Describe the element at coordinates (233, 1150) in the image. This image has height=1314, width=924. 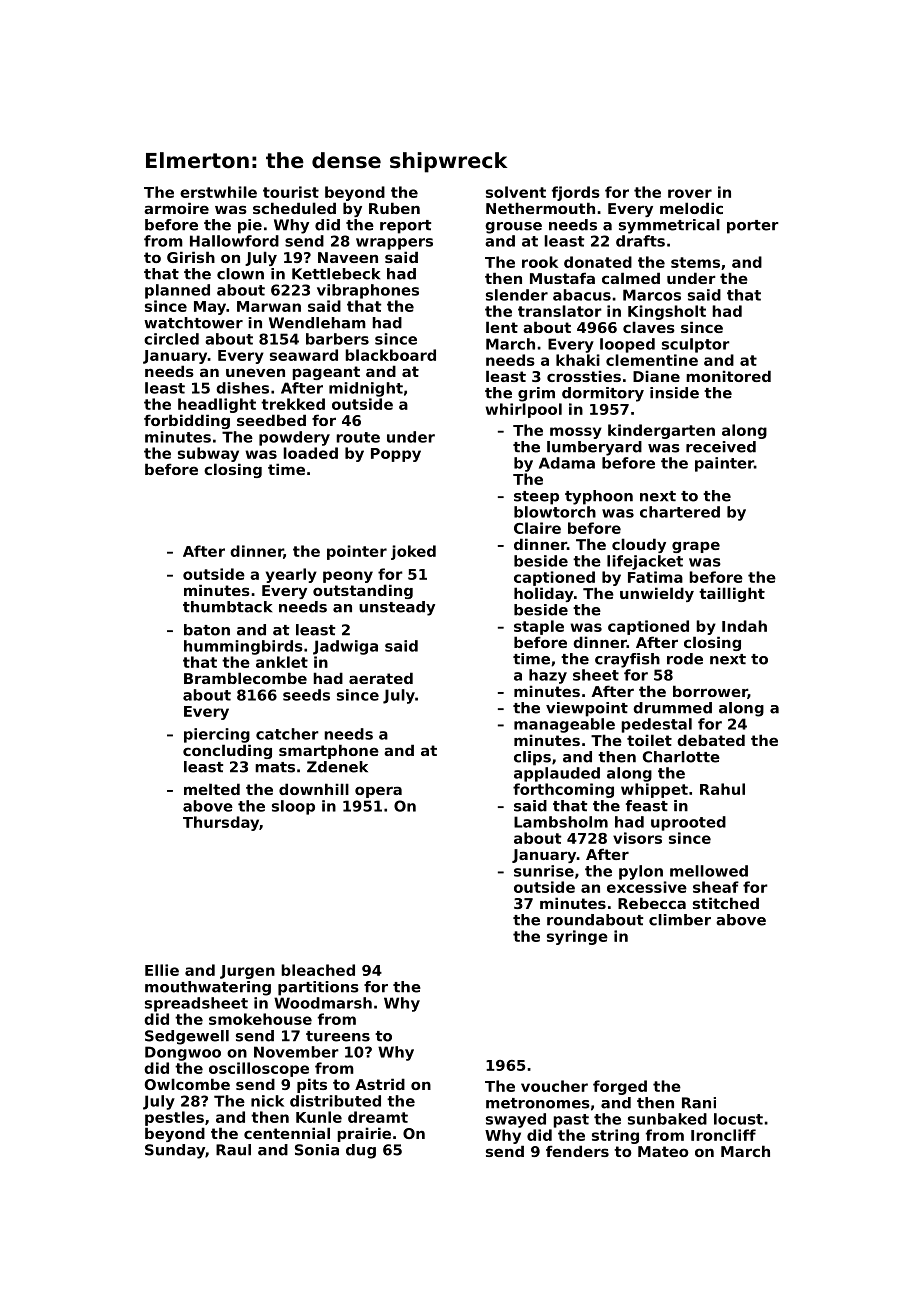
I see `Raul` at that location.
